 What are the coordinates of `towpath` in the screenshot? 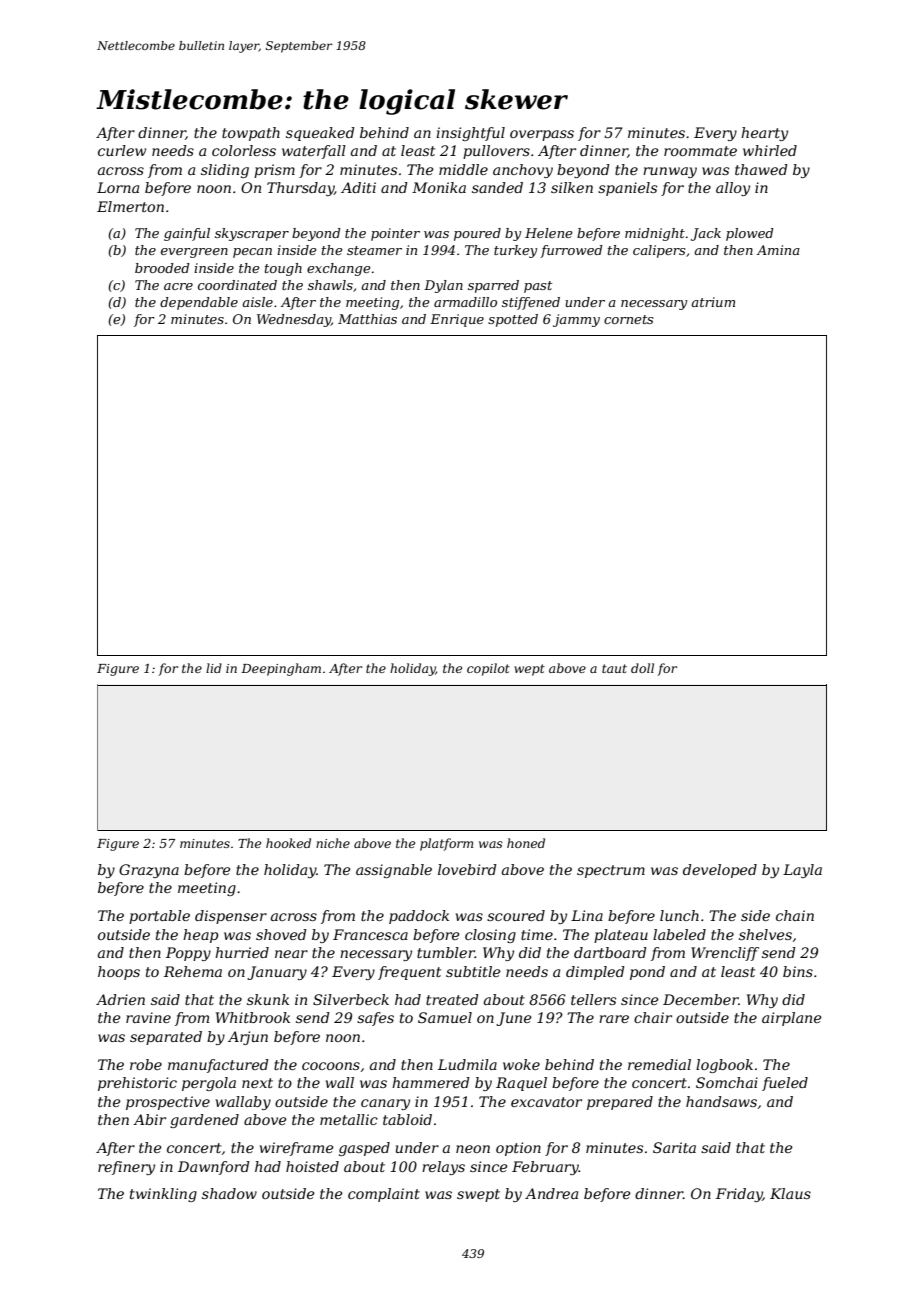 It's located at (251, 134).
